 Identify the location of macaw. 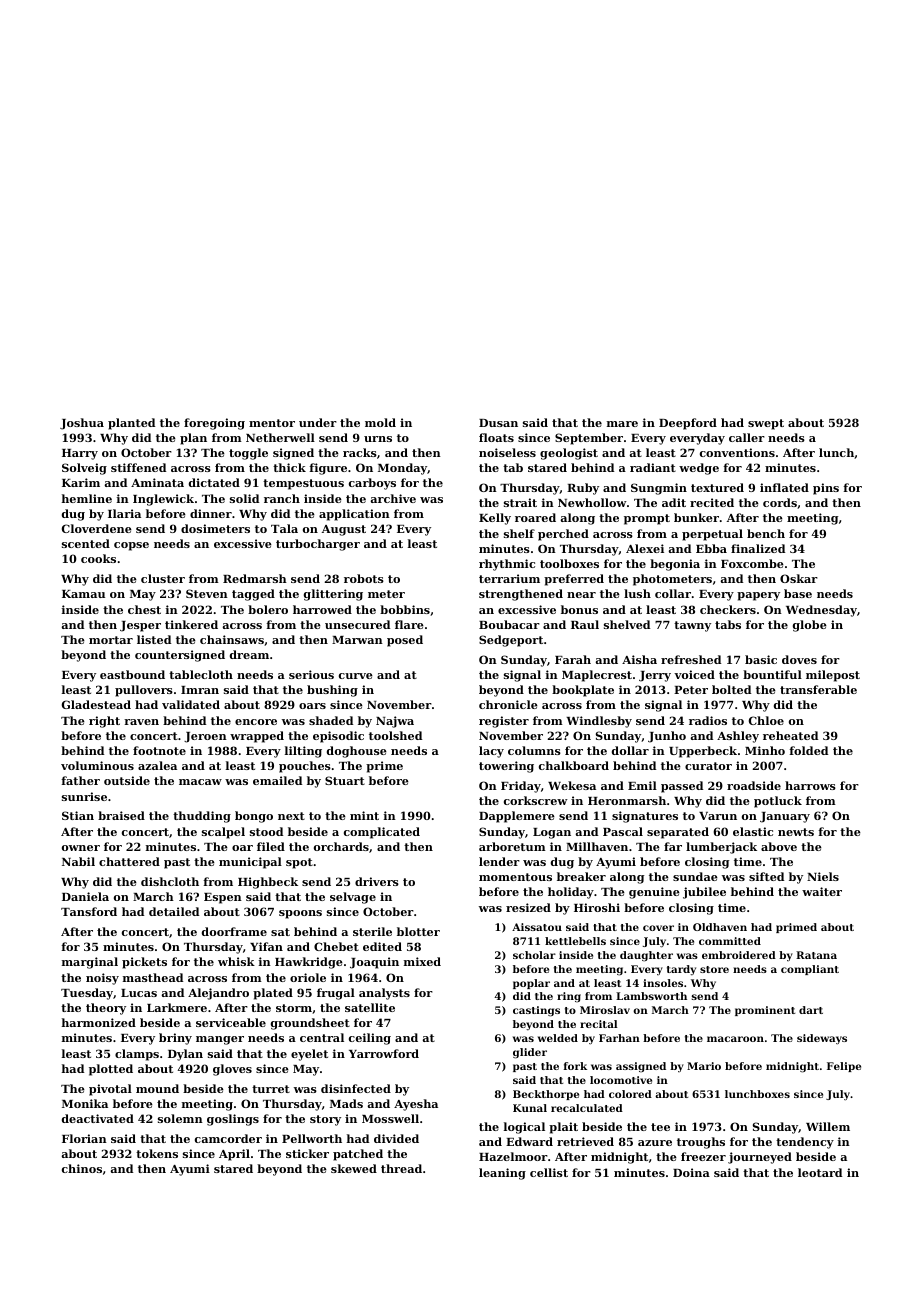
(200, 782).
